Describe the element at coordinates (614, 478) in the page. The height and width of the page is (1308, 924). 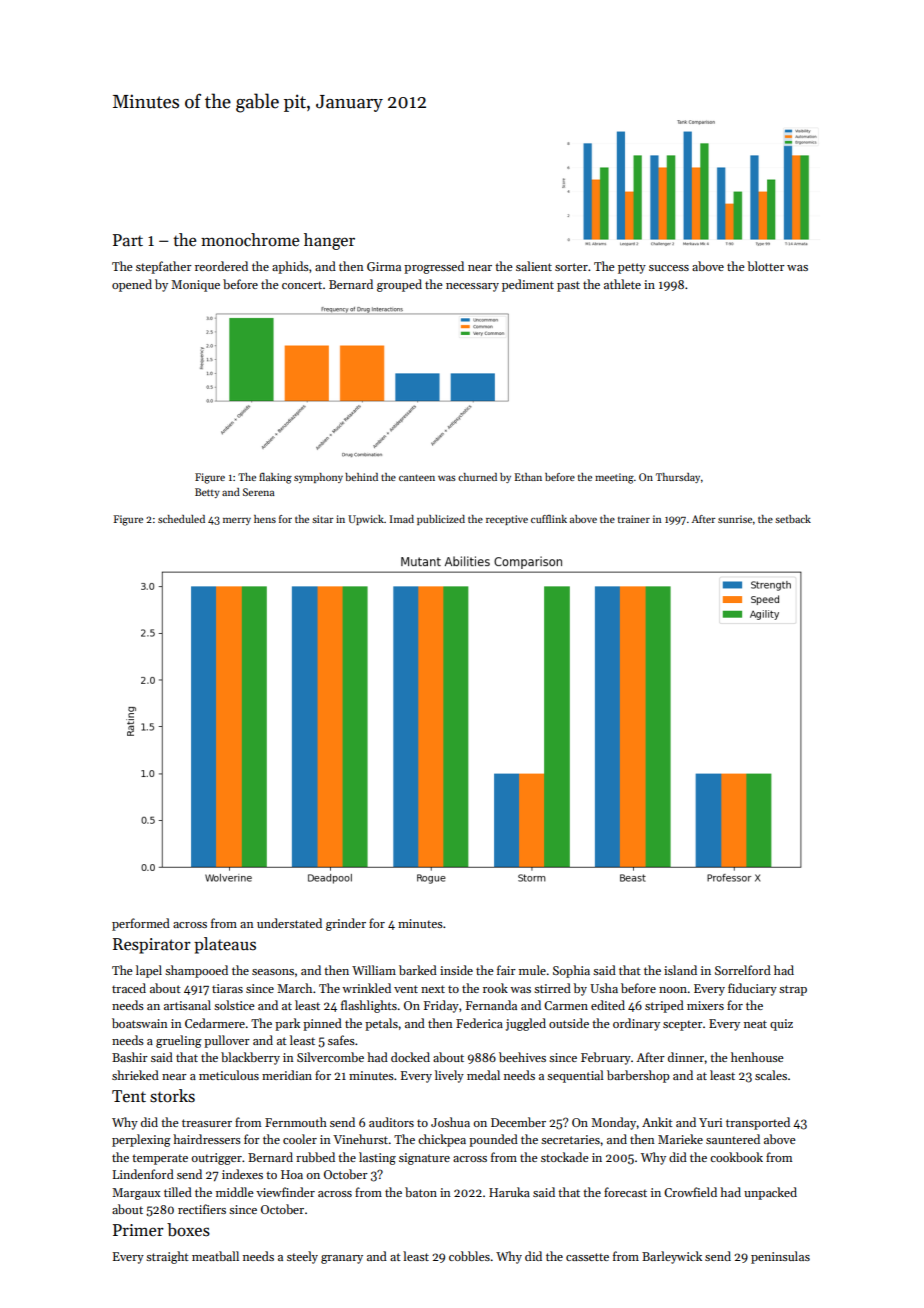
I see `meeting` at that location.
